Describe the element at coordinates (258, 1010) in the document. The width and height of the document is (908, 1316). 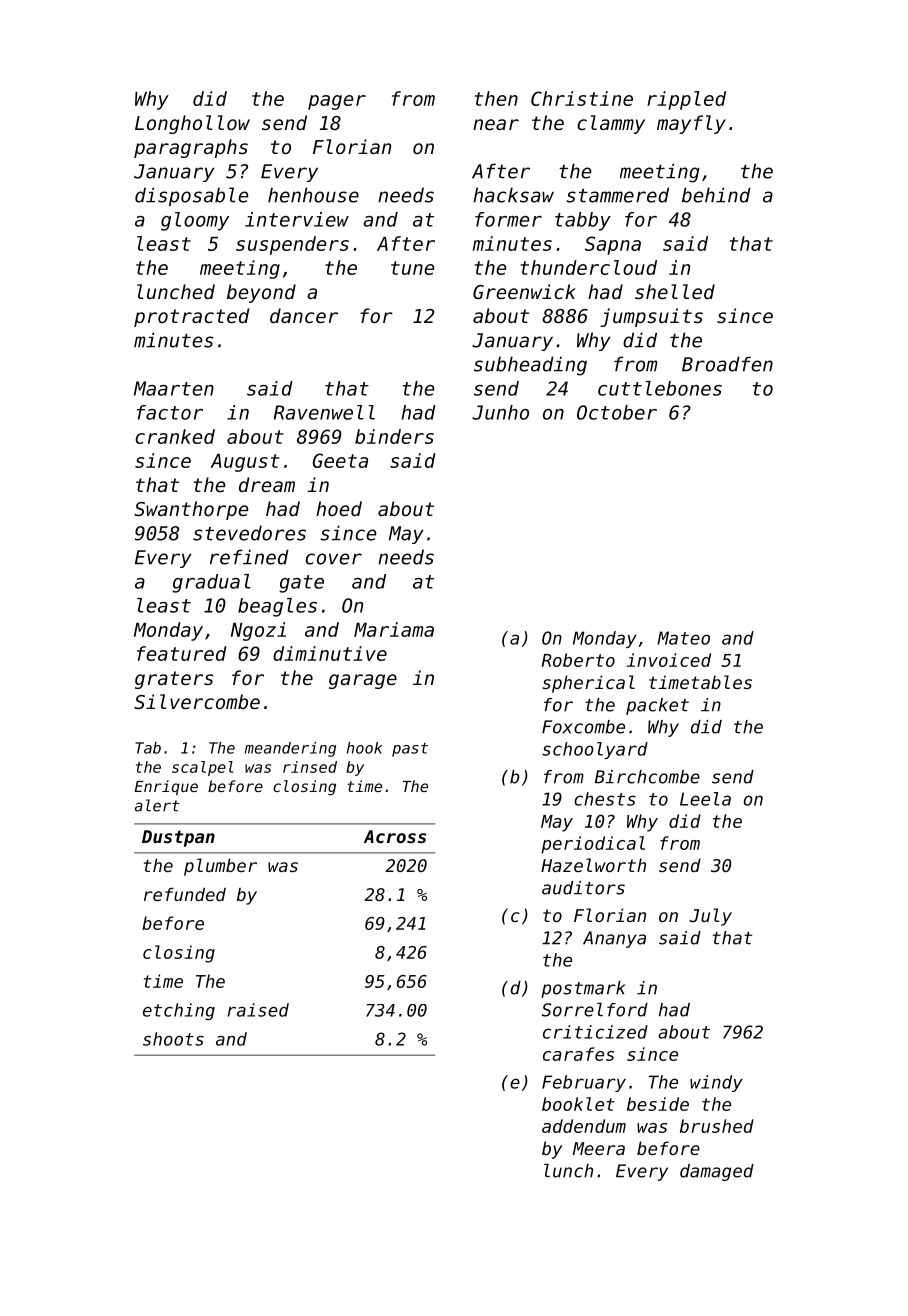
I see `raised` at that location.
